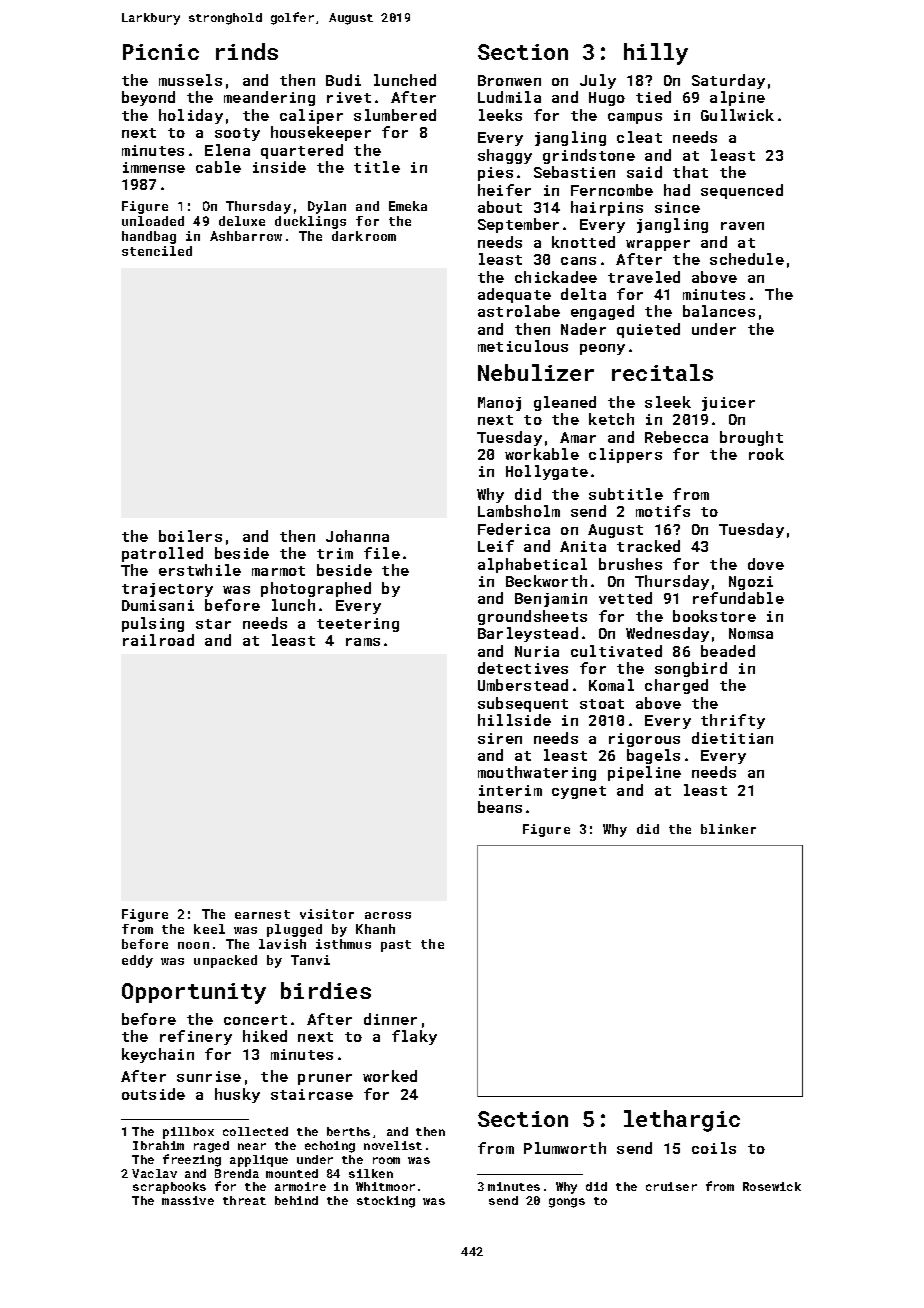 The width and height of the document is (924, 1308). Describe the element at coordinates (385, 1186) in the document. I see `Whitmoor` at that location.
